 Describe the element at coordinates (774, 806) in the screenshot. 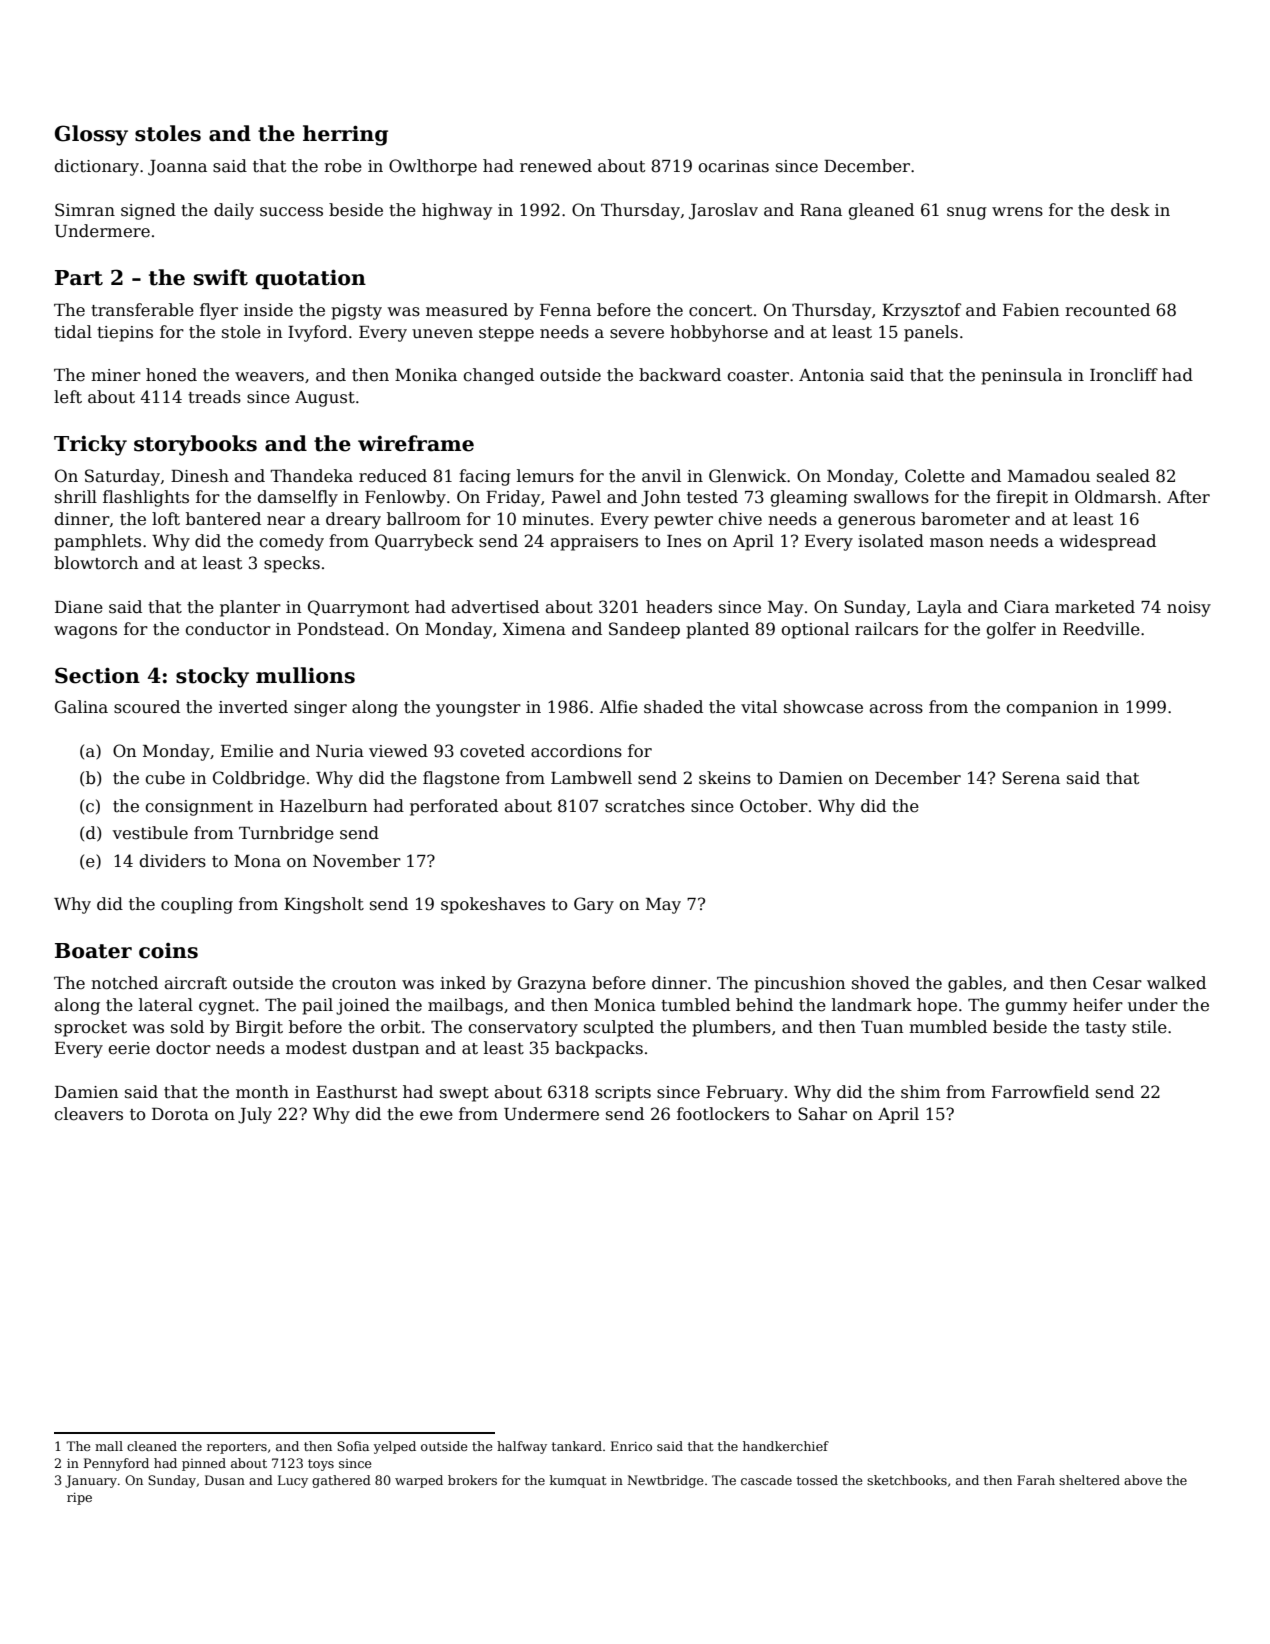

I see `October` at that location.
